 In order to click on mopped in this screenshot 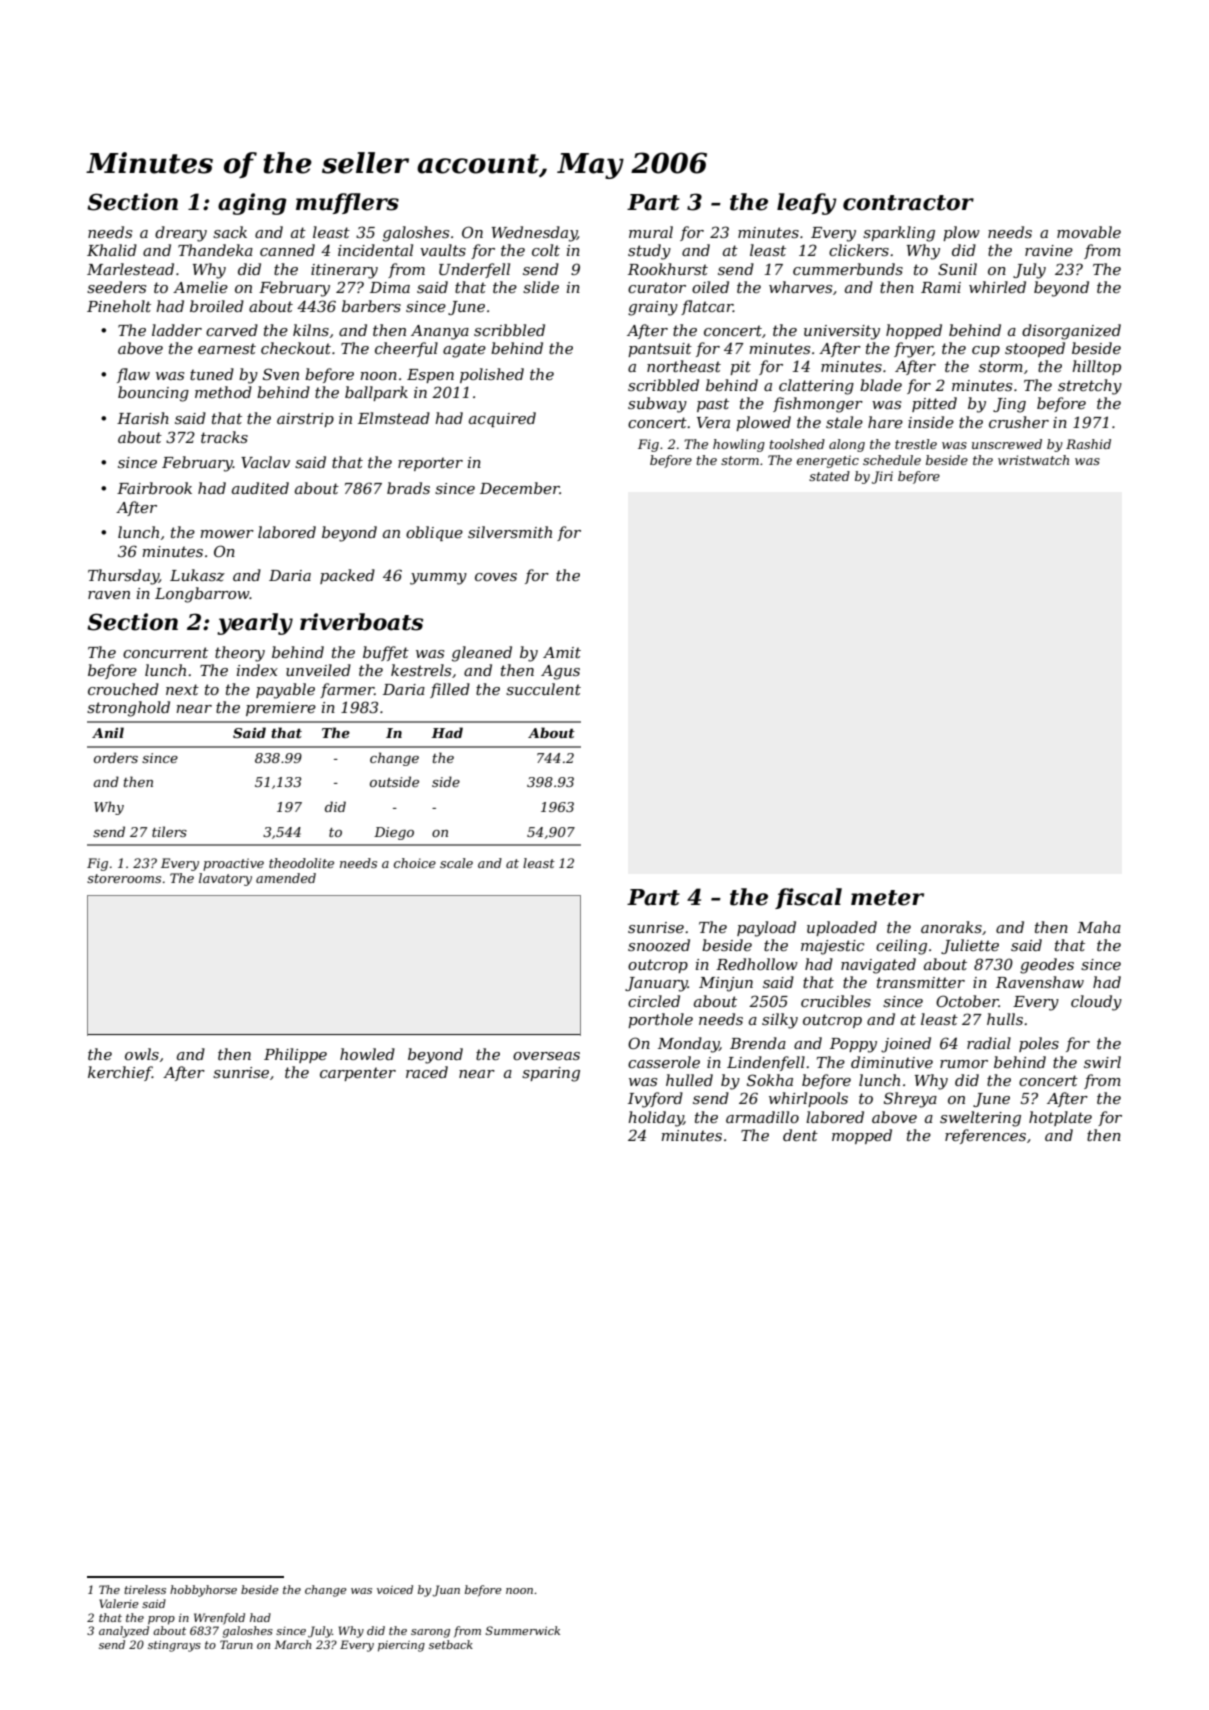, I will do `click(862, 1136)`.
